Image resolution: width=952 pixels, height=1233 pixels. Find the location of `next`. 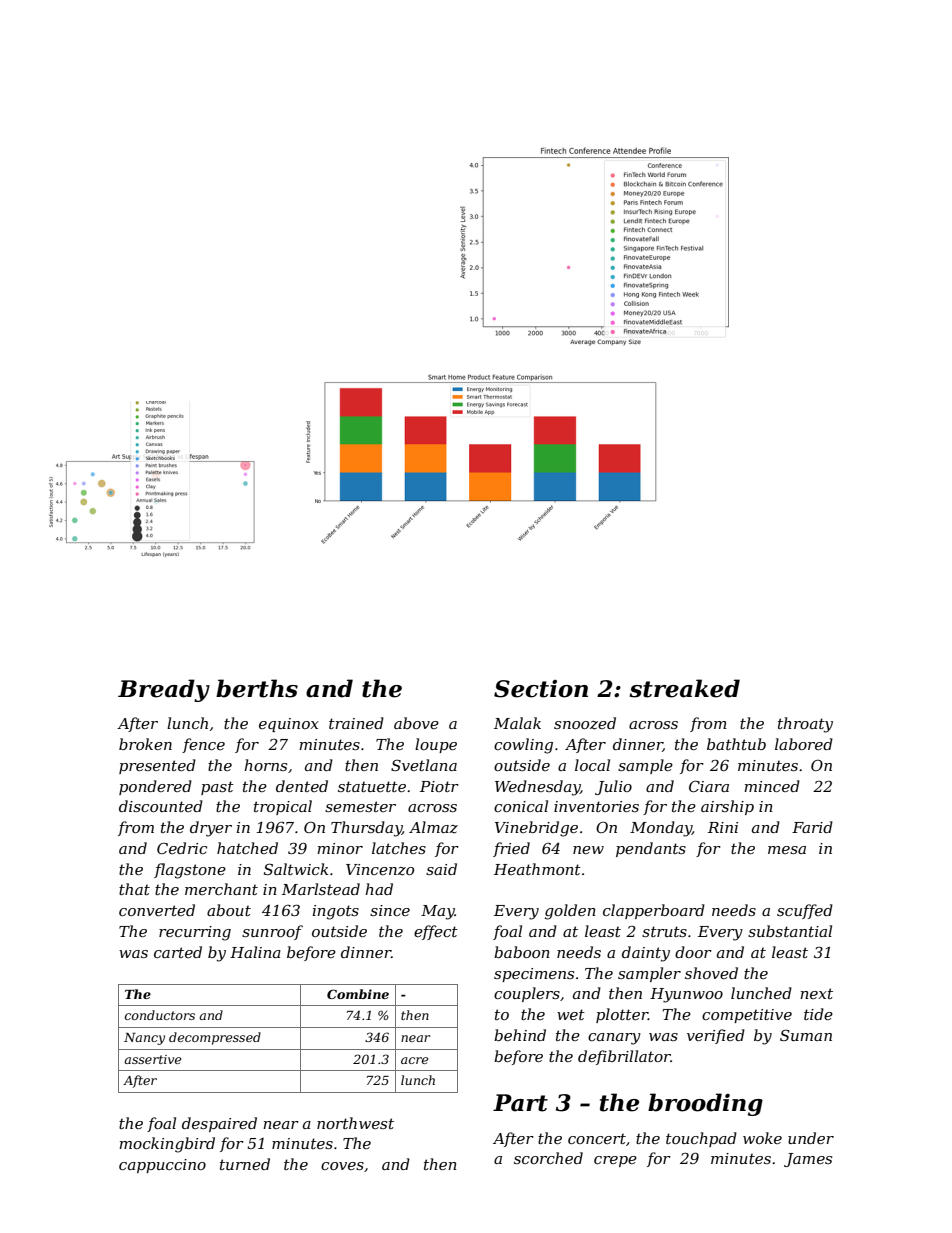

next is located at coordinates (816, 993).
